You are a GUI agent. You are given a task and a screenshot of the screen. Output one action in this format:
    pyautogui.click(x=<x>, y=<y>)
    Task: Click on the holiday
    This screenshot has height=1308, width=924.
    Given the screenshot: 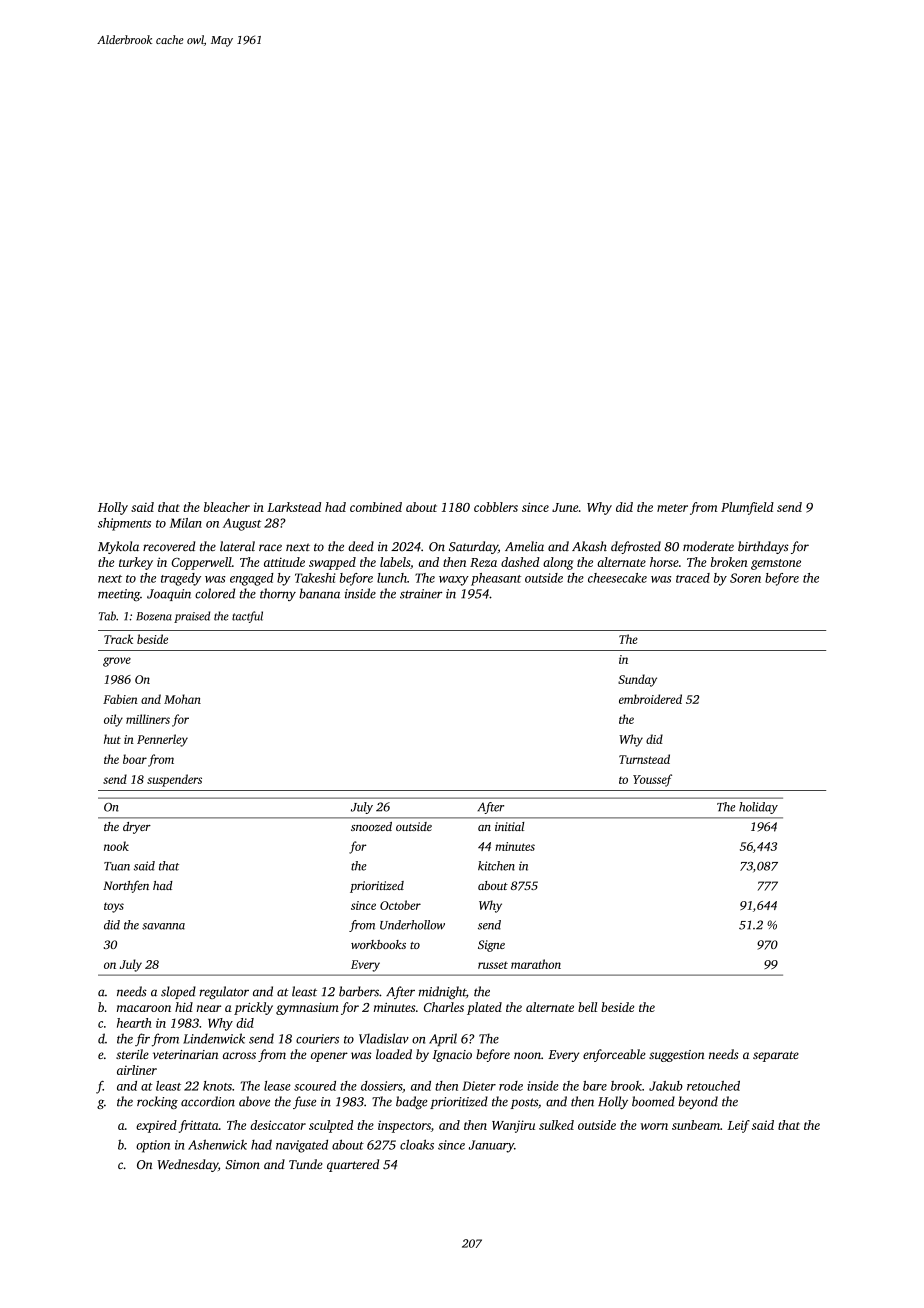 What is the action you would take?
    pyautogui.click(x=758, y=808)
